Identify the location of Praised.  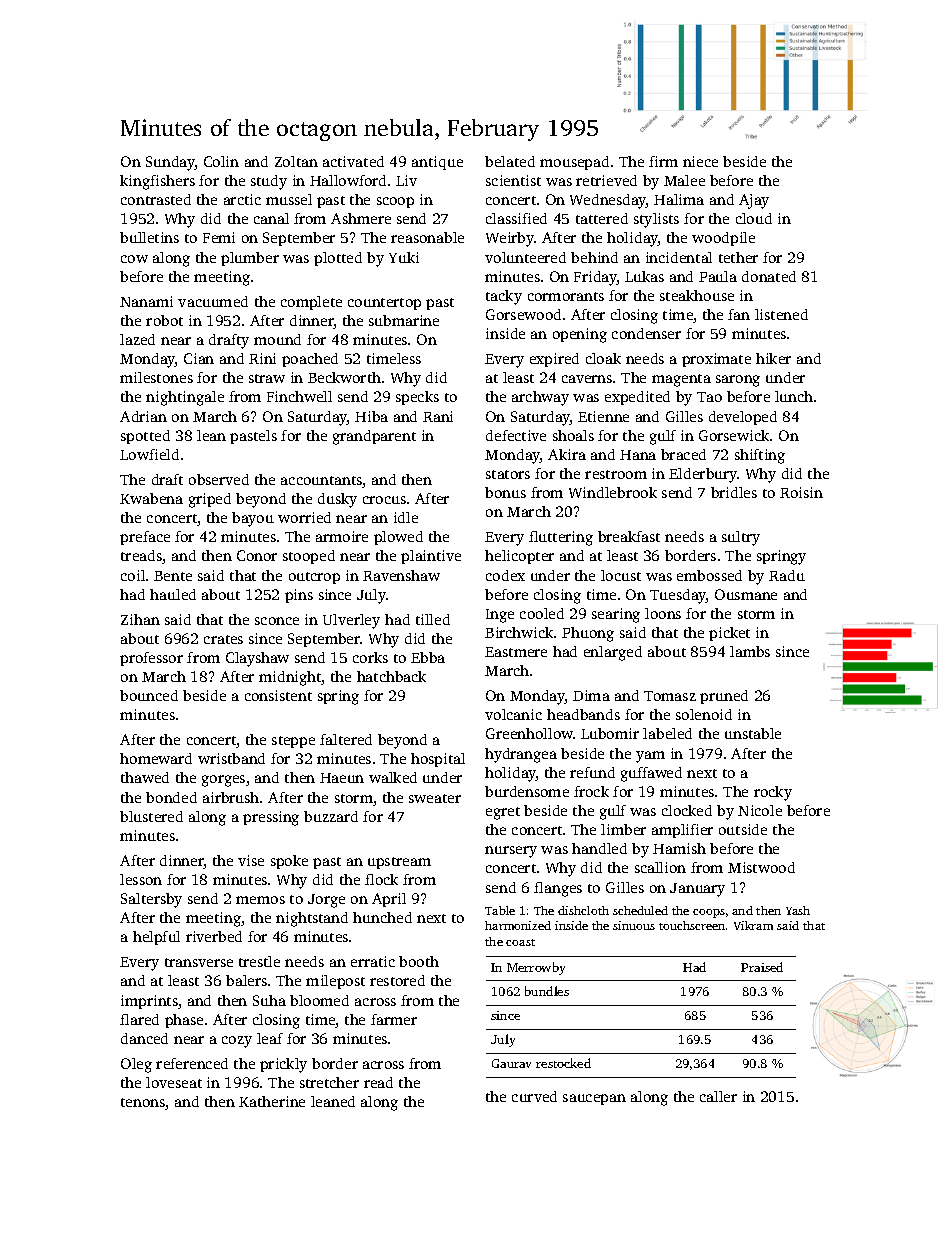
(762, 967).
